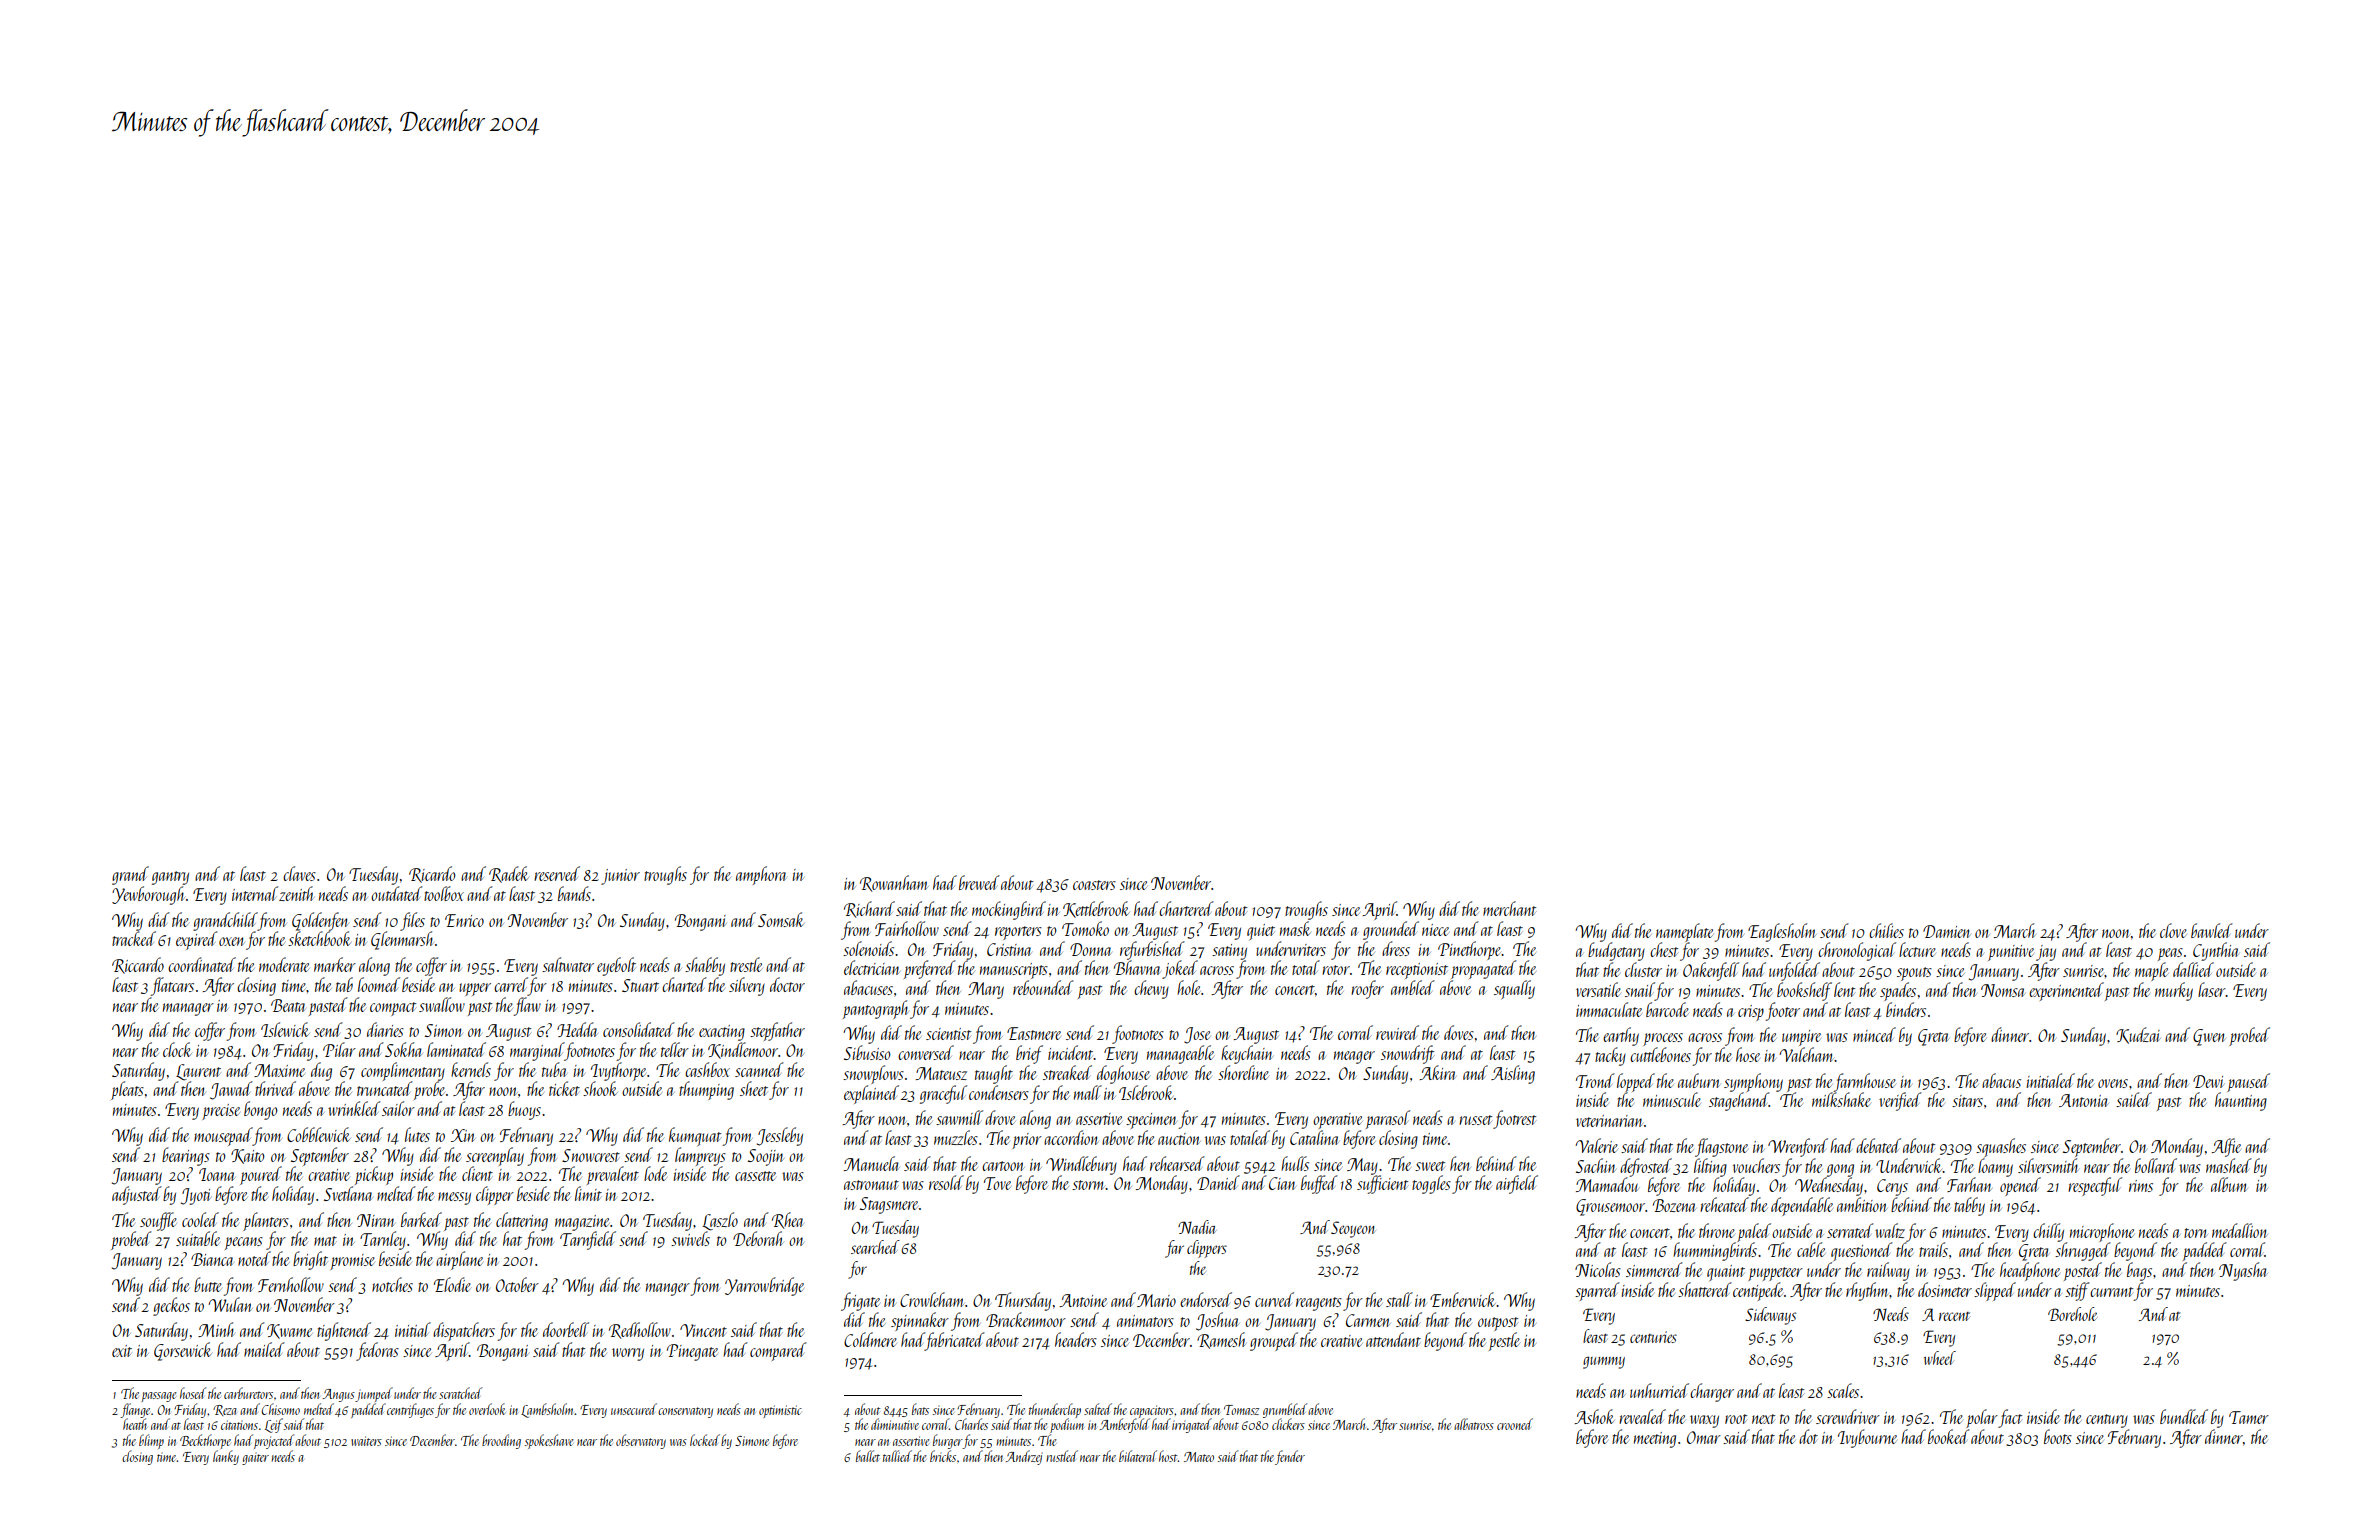  What do you see at coordinates (2111, 1292) in the screenshot?
I see `currant` at bounding box center [2111, 1292].
